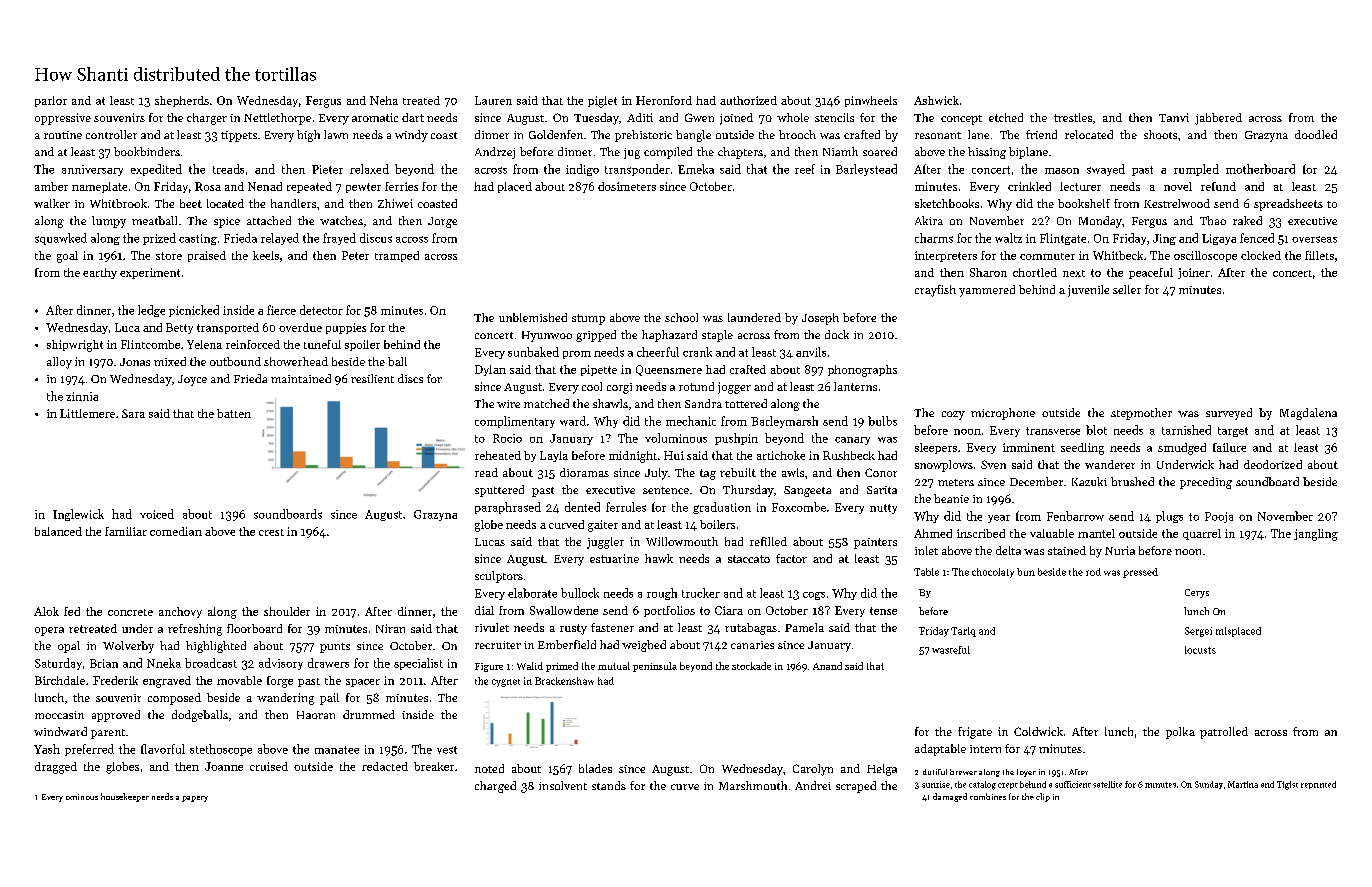  What do you see at coordinates (82, 396) in the document?
I see `zinnia` at bounding box center [82, 396].
